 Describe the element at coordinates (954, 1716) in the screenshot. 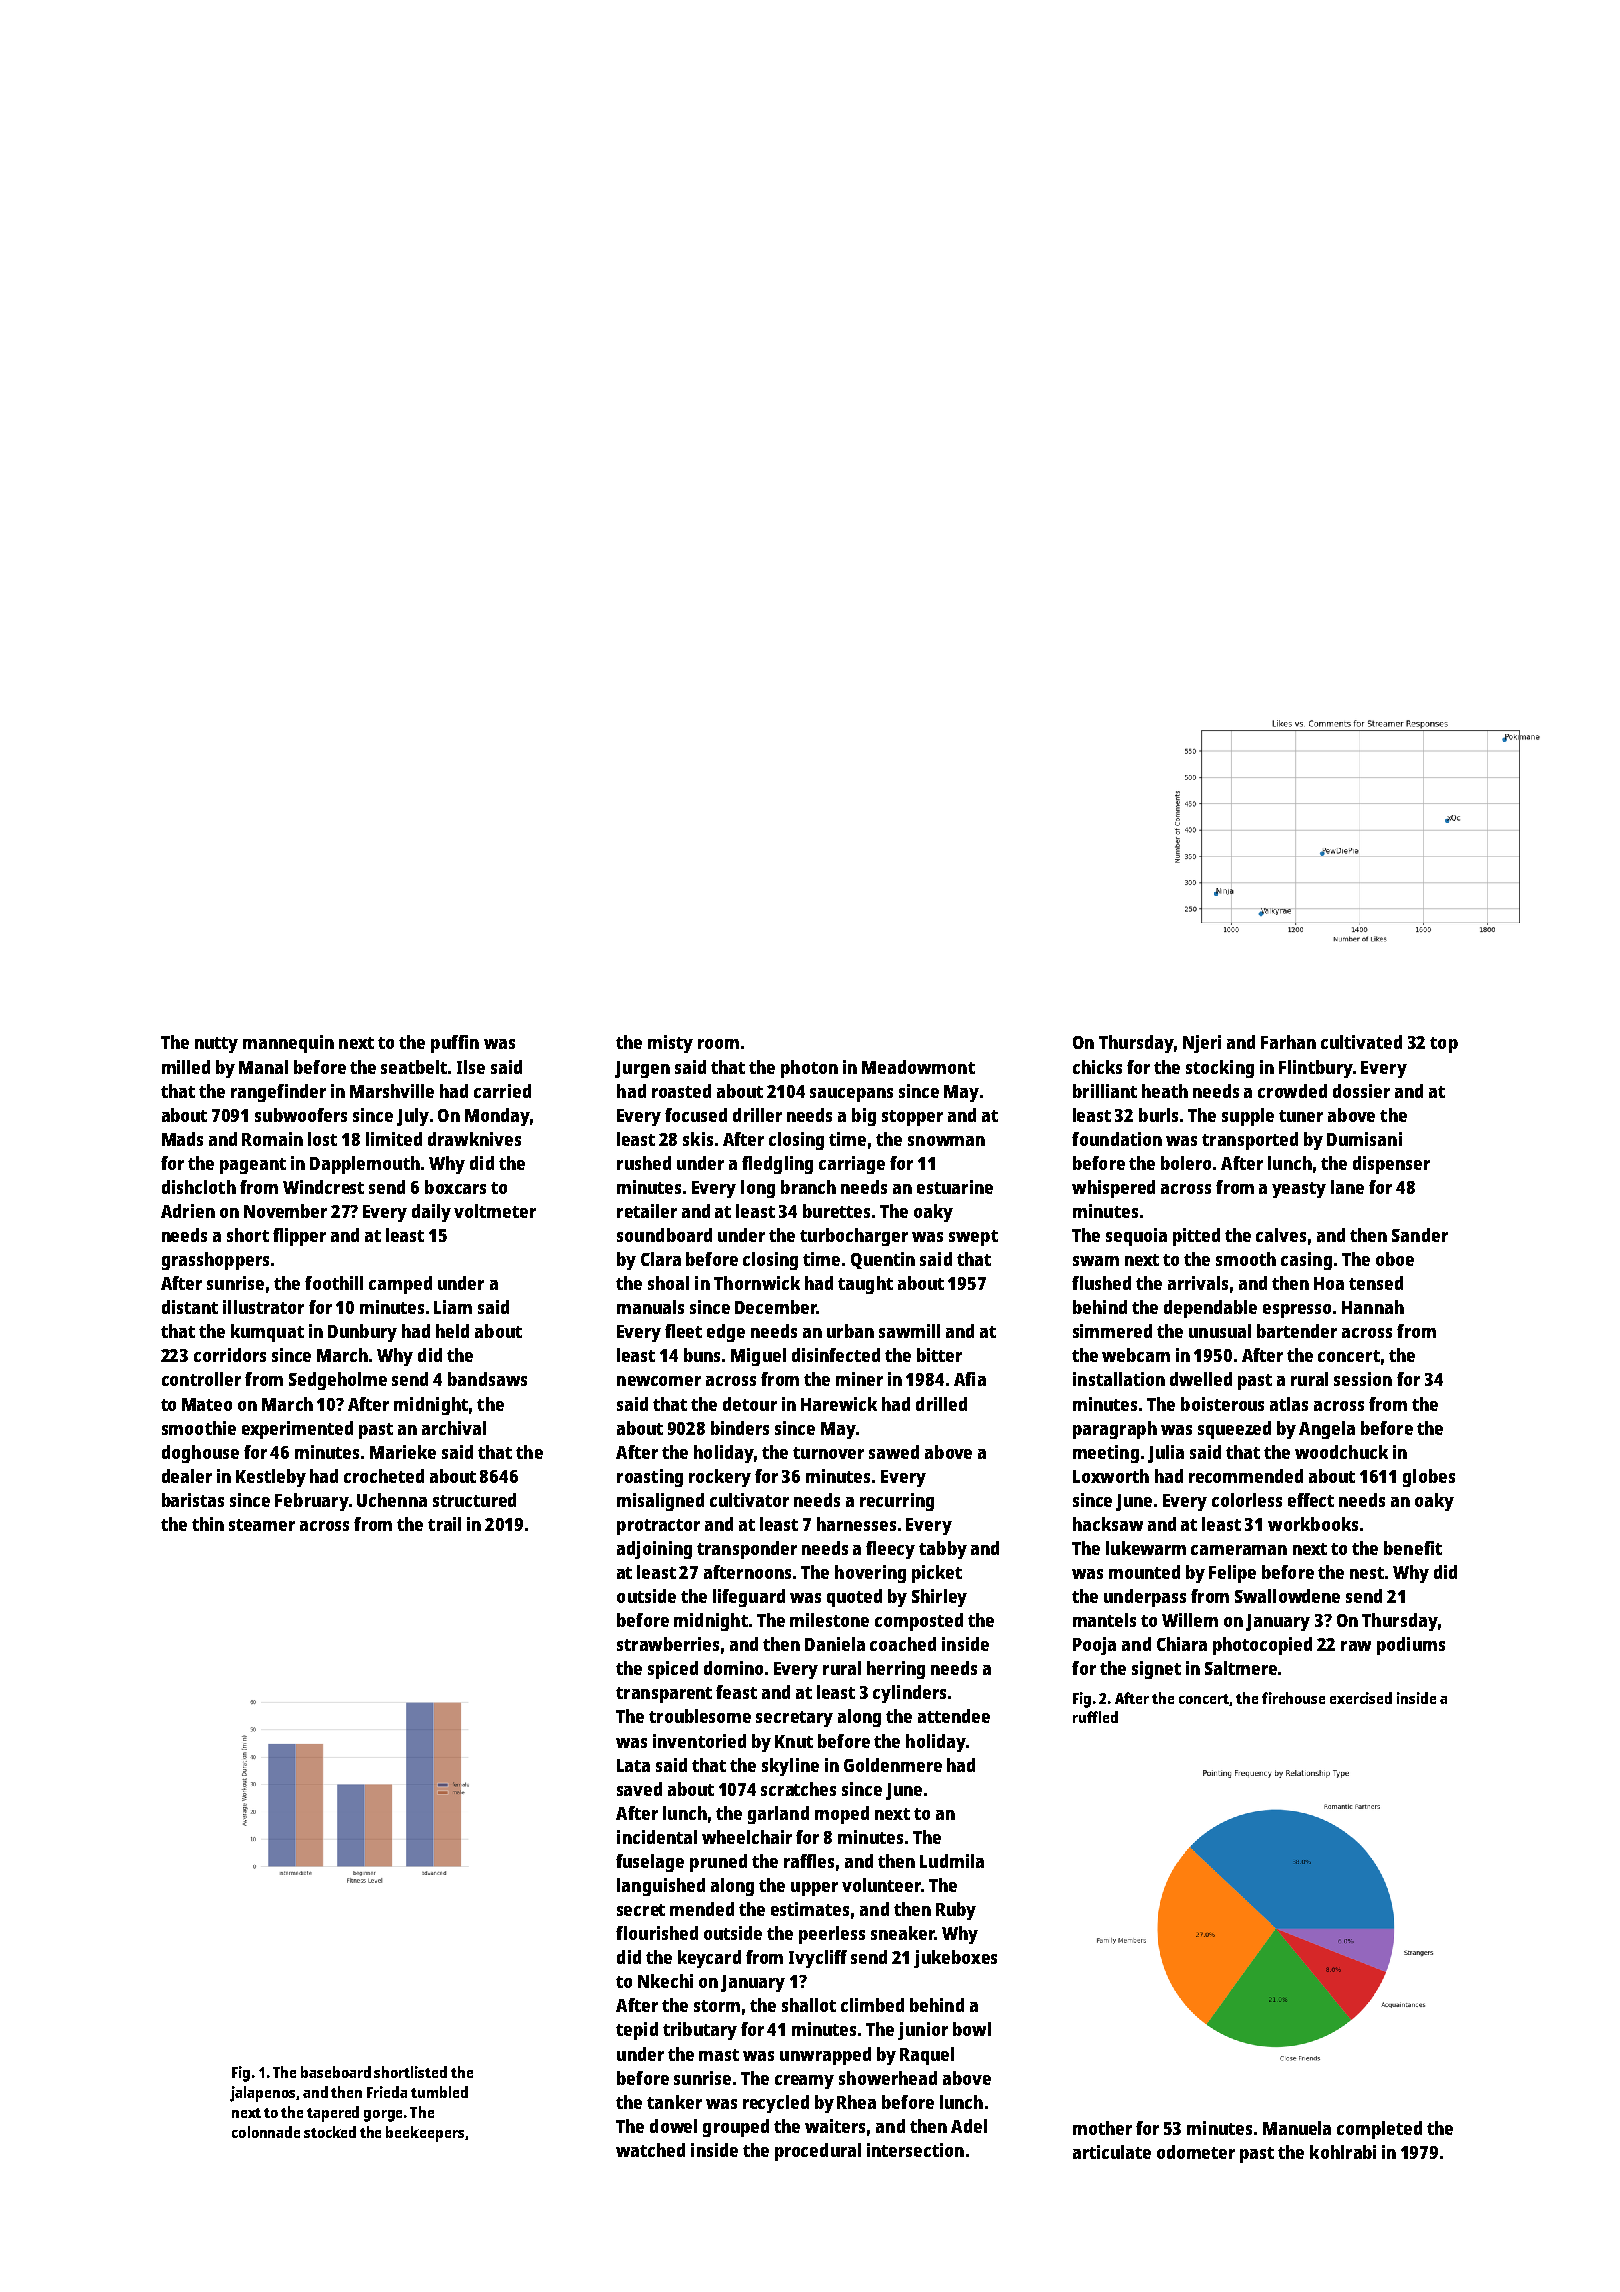

I see `attendee` at that location.
